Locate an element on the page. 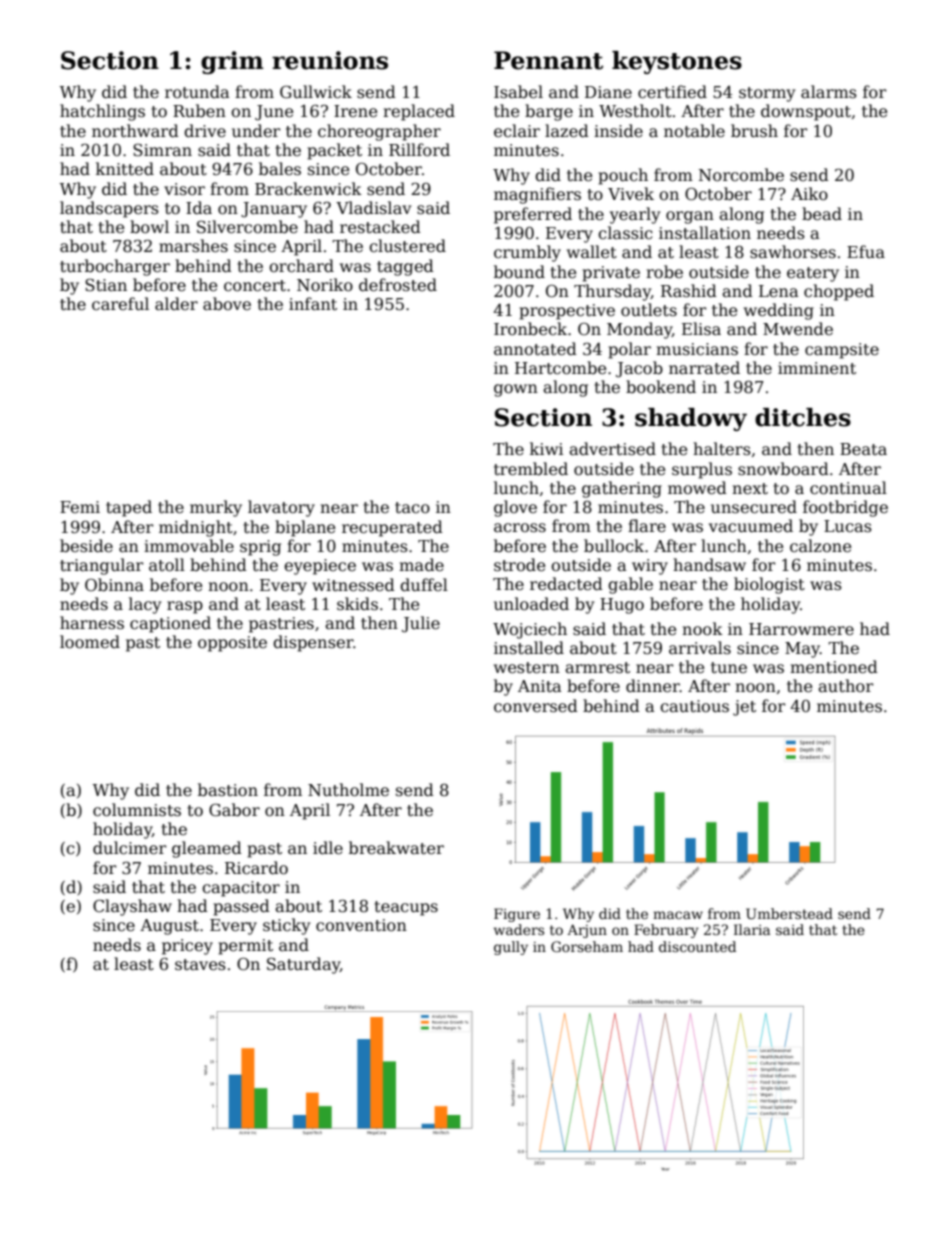 This page has height=1233, width=952. bastion is located at coordinates (228, 789).
